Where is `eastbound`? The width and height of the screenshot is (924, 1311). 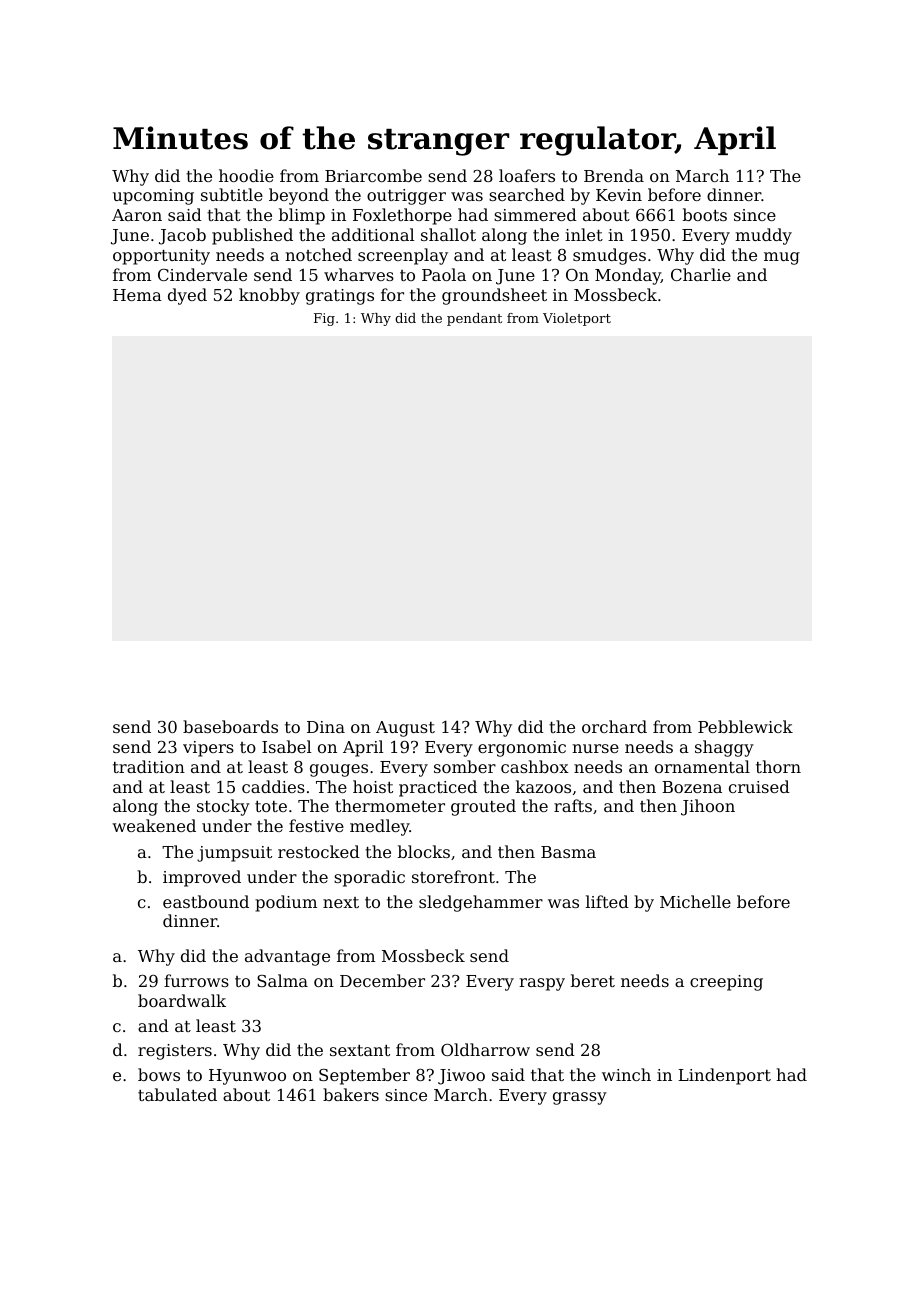
eastbound is located at coordinates (206, 901).
